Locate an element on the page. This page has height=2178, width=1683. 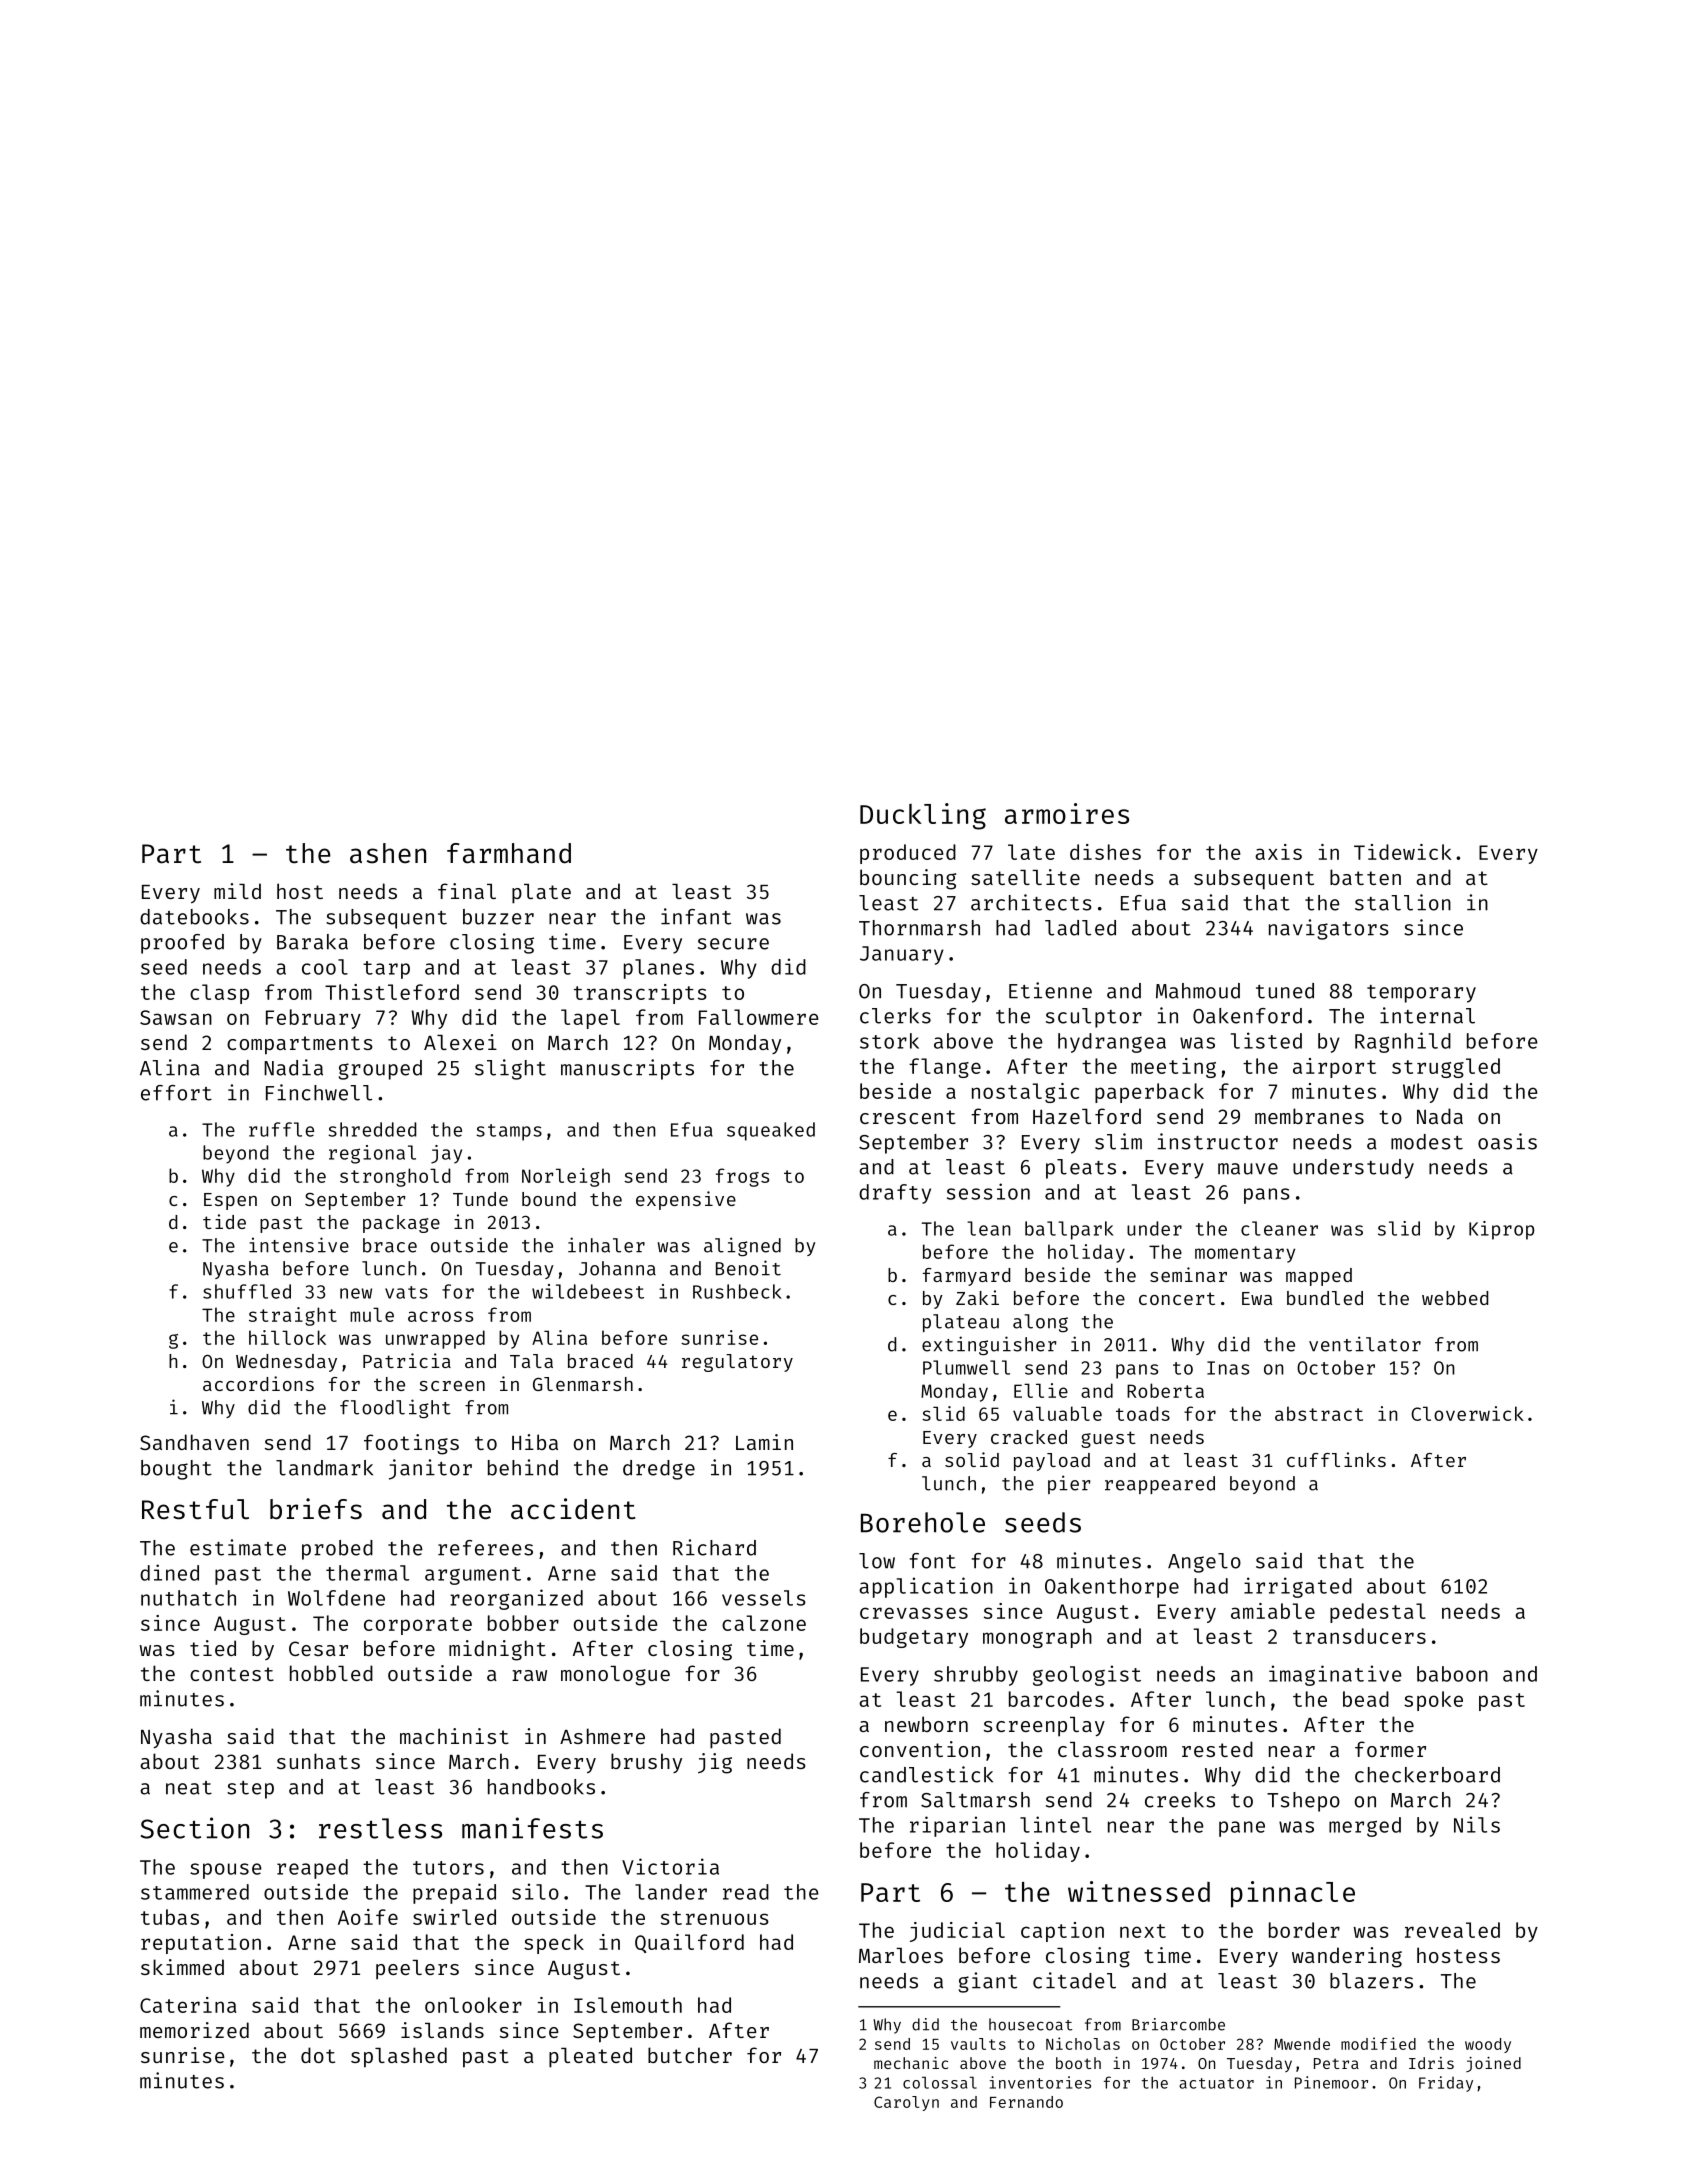
buzzer is located at coordinates (498, 917).
